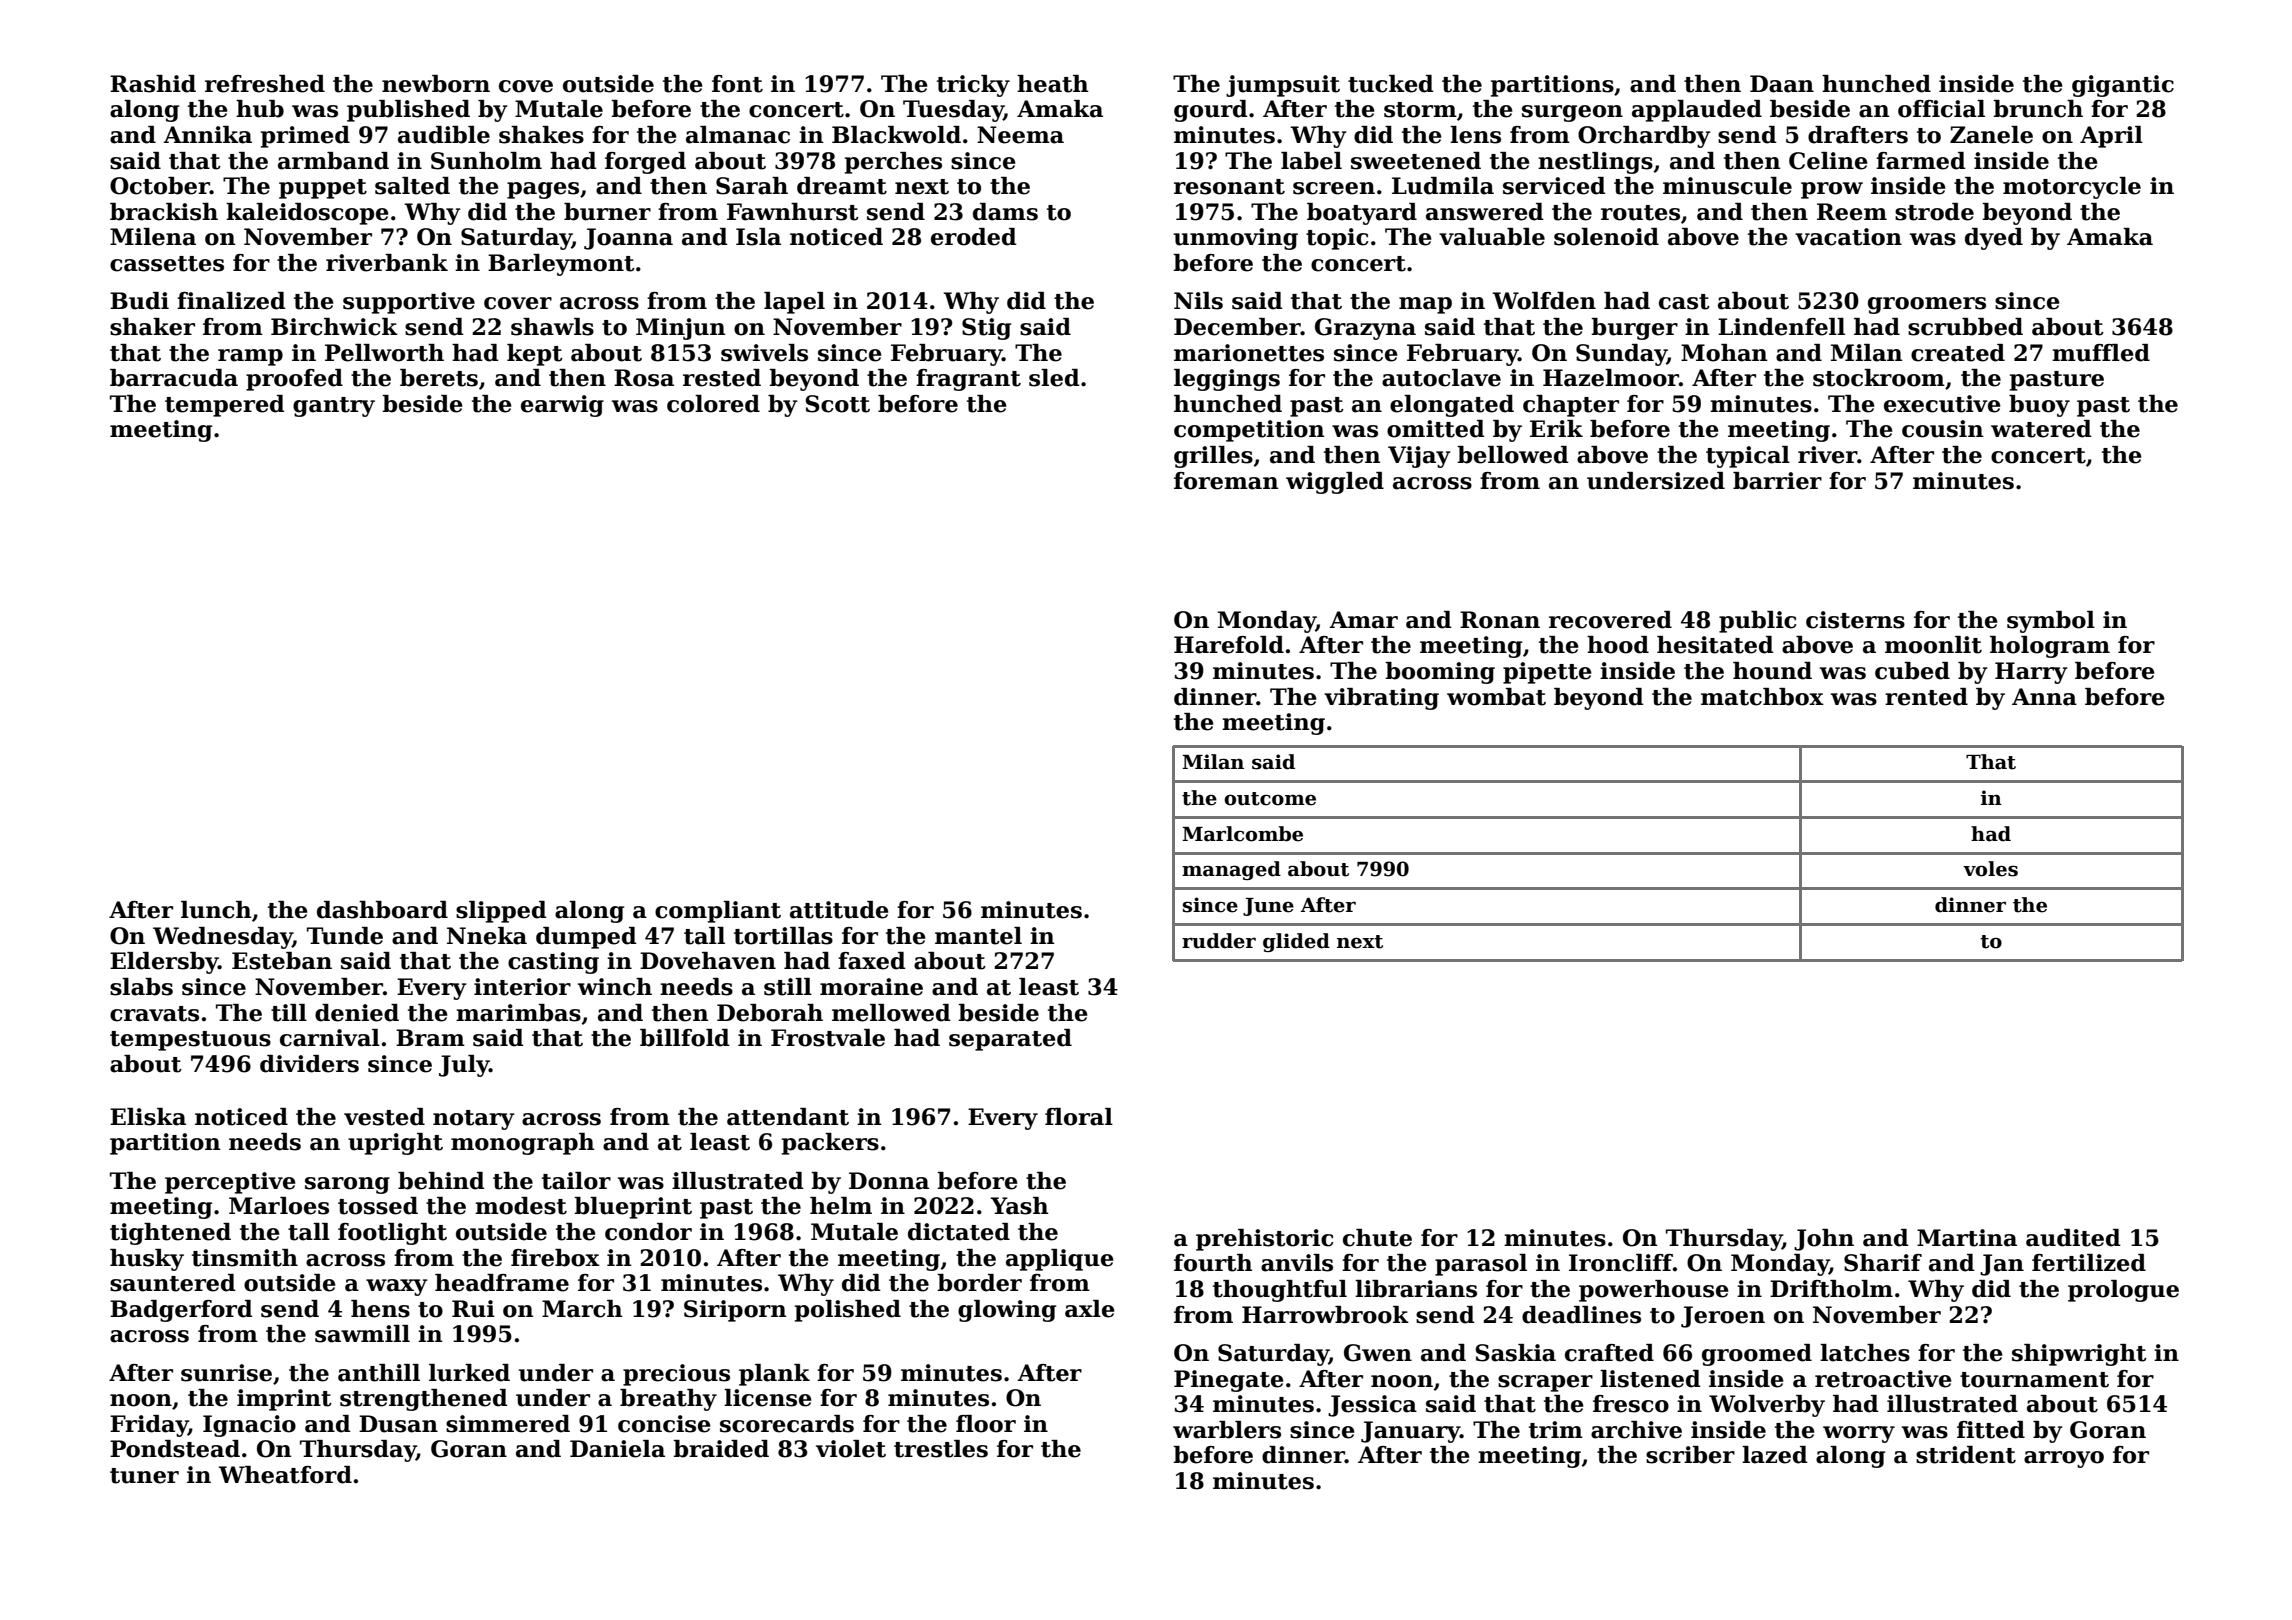  What do you see at coordinates (1391, 84) in the screenshot?
I see `tucked` at bounding box center [1391, 84].
